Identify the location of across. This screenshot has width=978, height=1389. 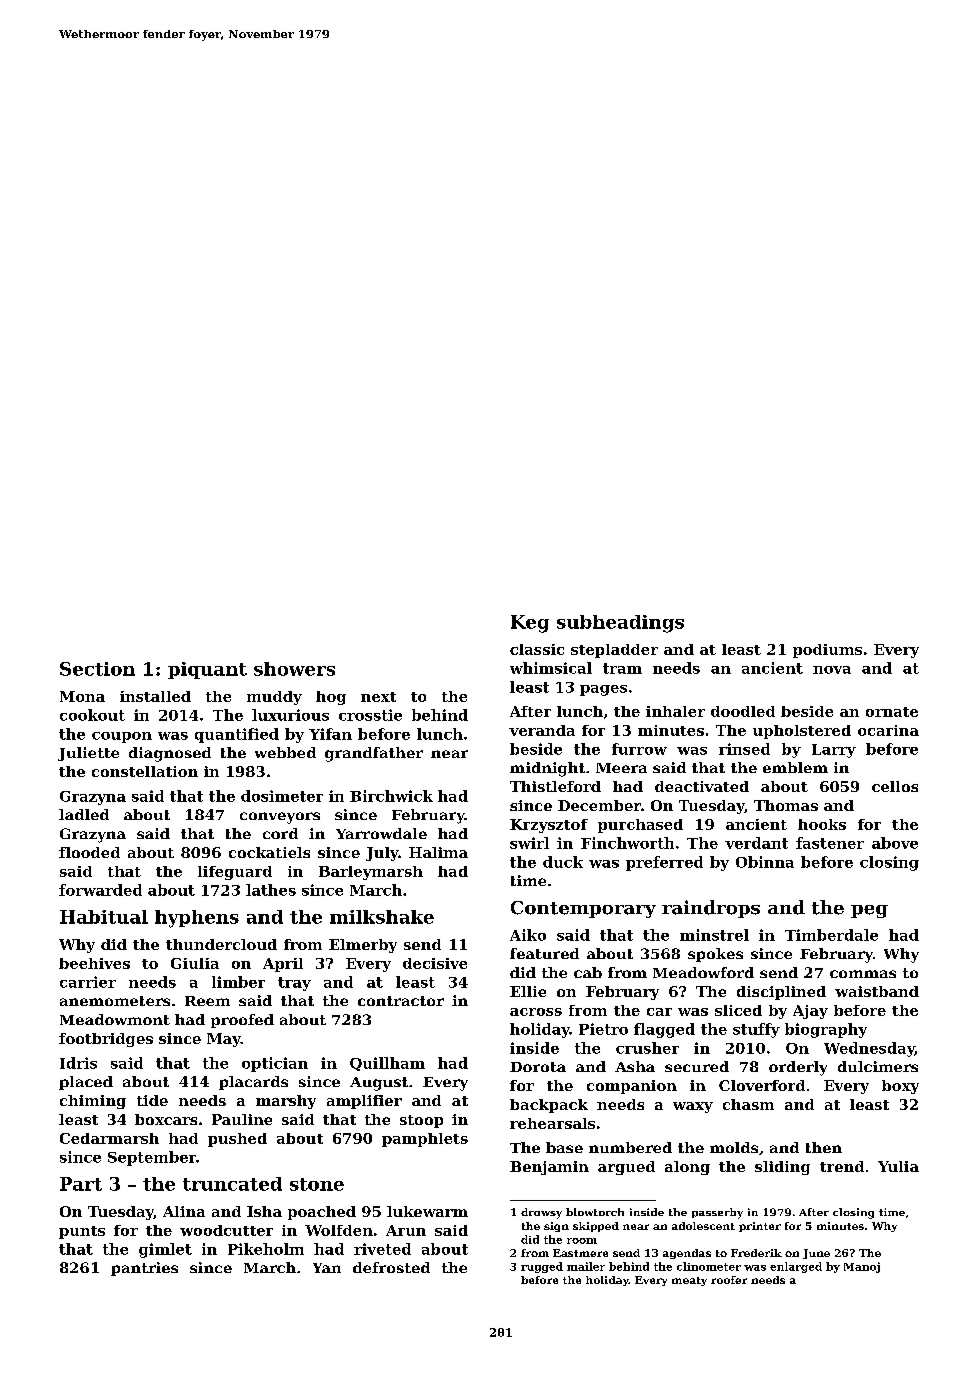
(536, 1012).
